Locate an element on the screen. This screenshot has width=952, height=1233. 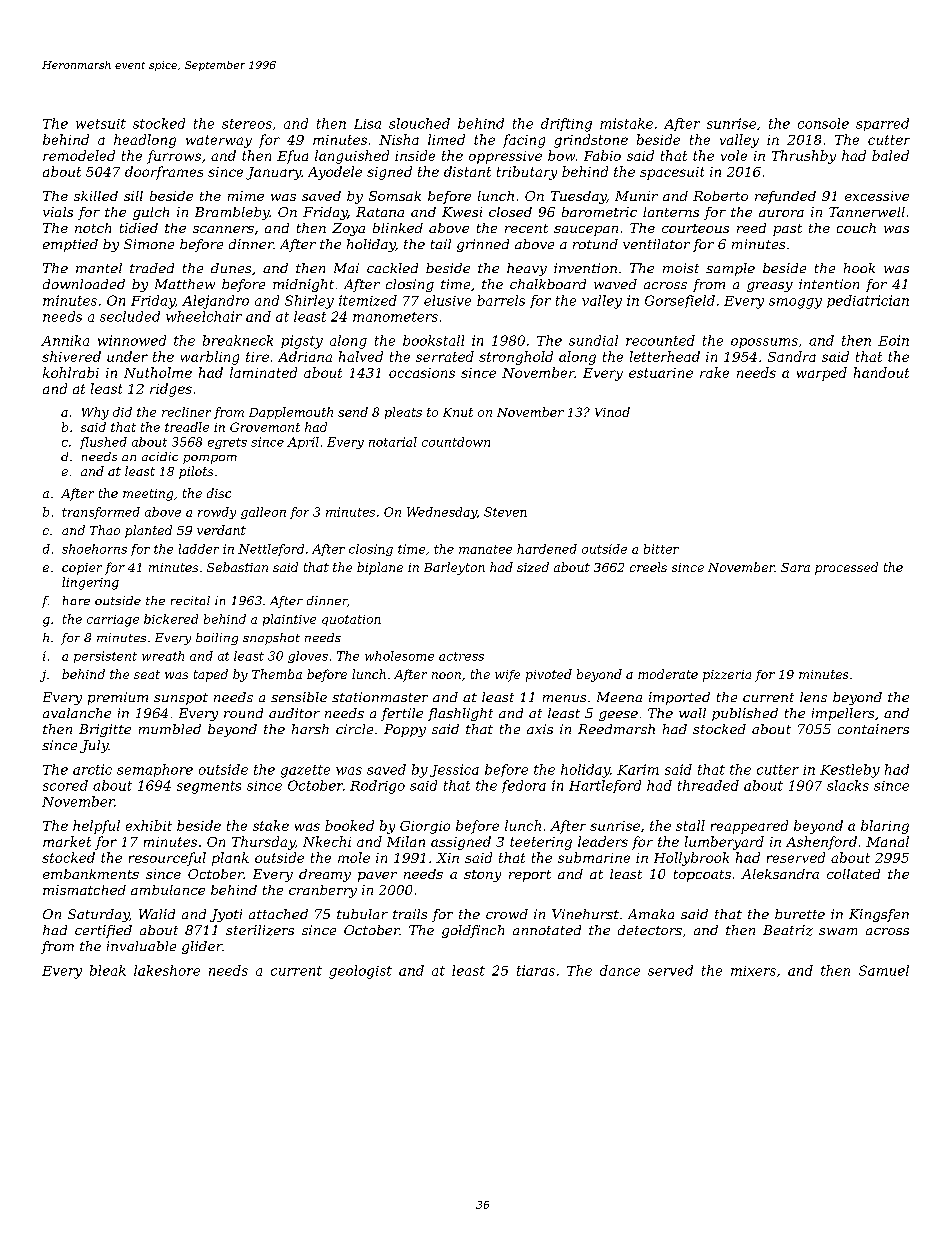
console is located at coordinates (823, 123).
